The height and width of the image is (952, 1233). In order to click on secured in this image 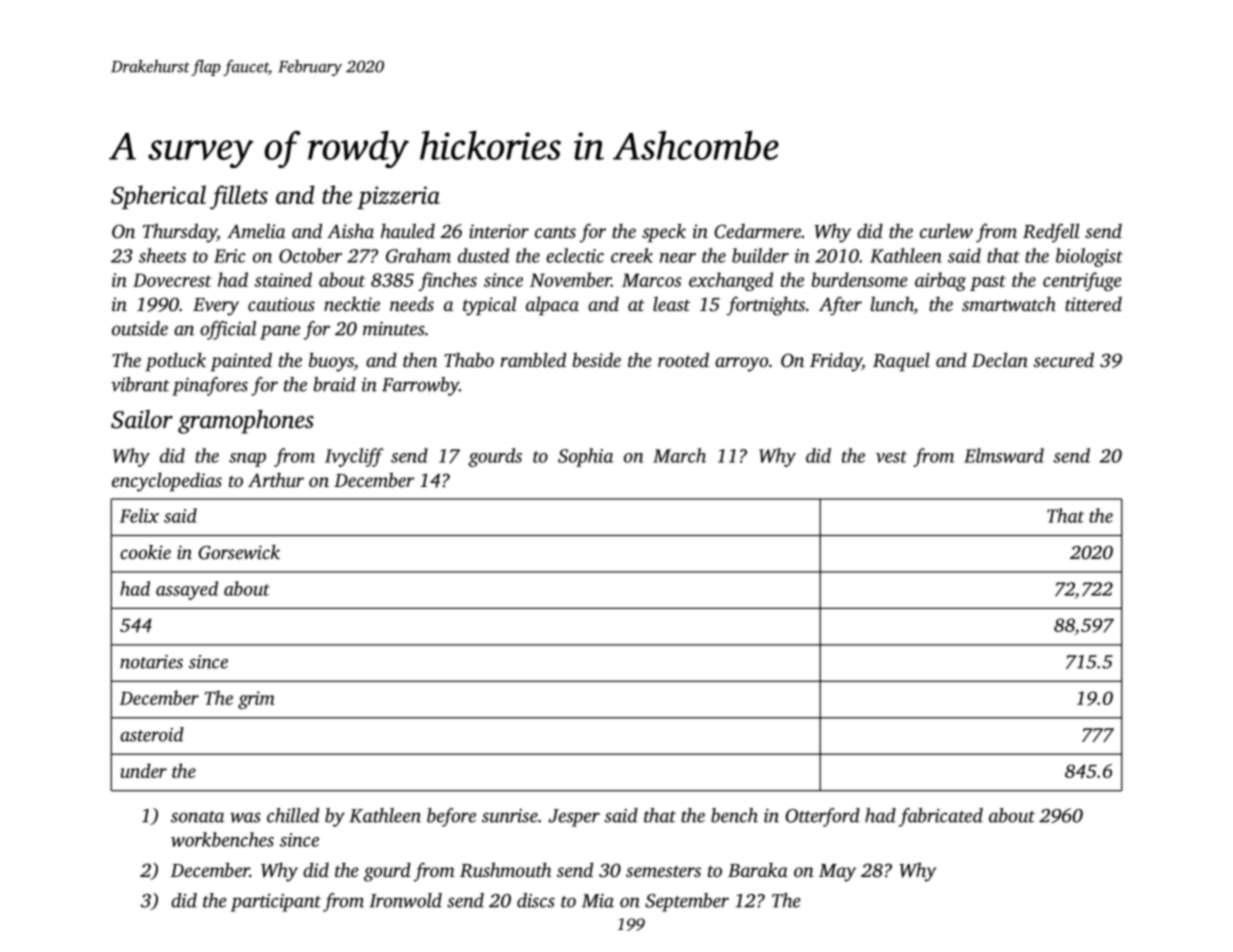, I will do `click(1063, 359)`.
